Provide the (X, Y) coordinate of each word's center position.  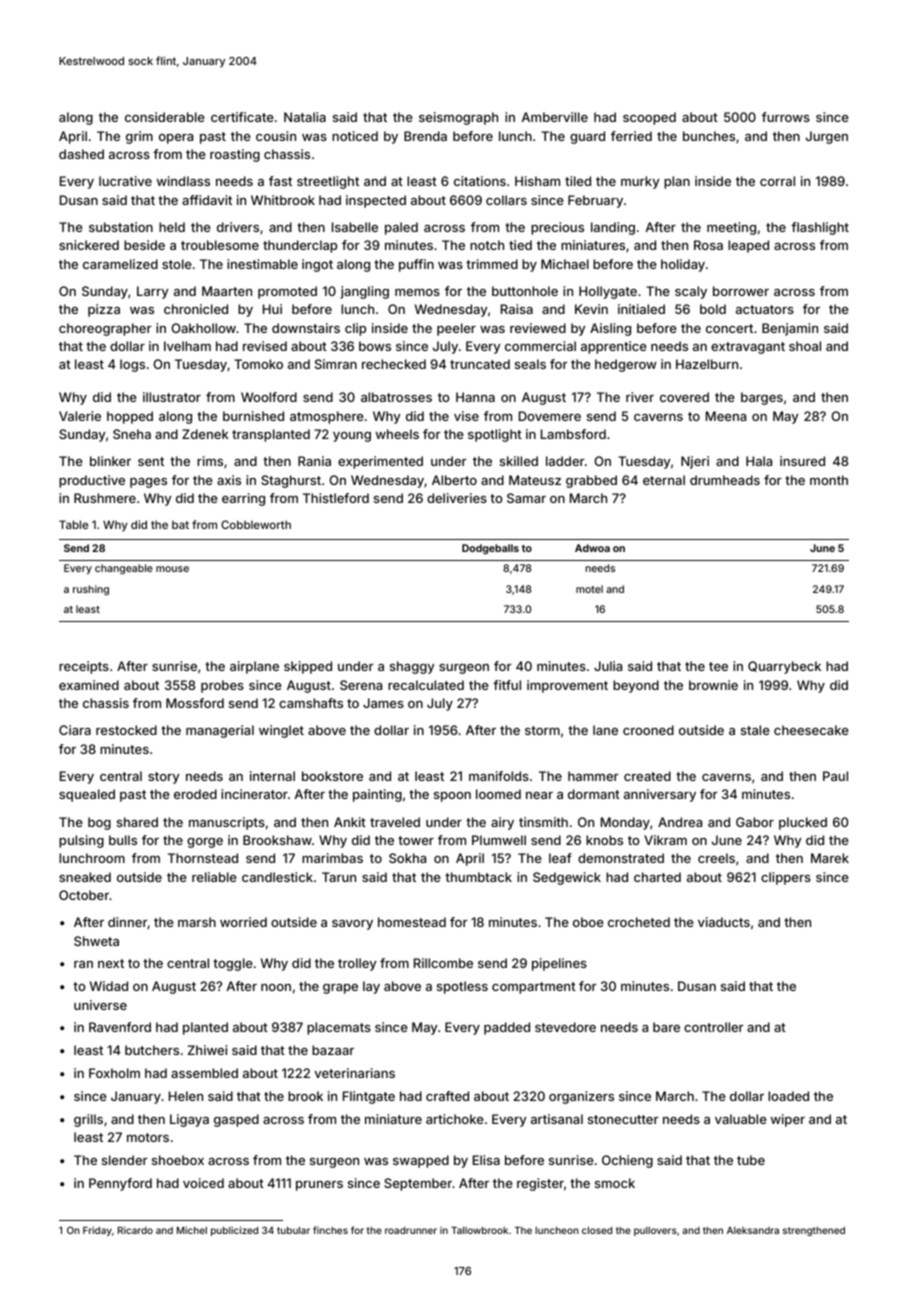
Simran (336, 364)
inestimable (262, 264)
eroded (195, 794)
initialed (641, 309)
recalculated (426, 685)
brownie (713, 685)
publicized (234, 1231)
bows (375, 346)
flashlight (820, 228)
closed (597, 1230)
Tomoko (258, 364)
